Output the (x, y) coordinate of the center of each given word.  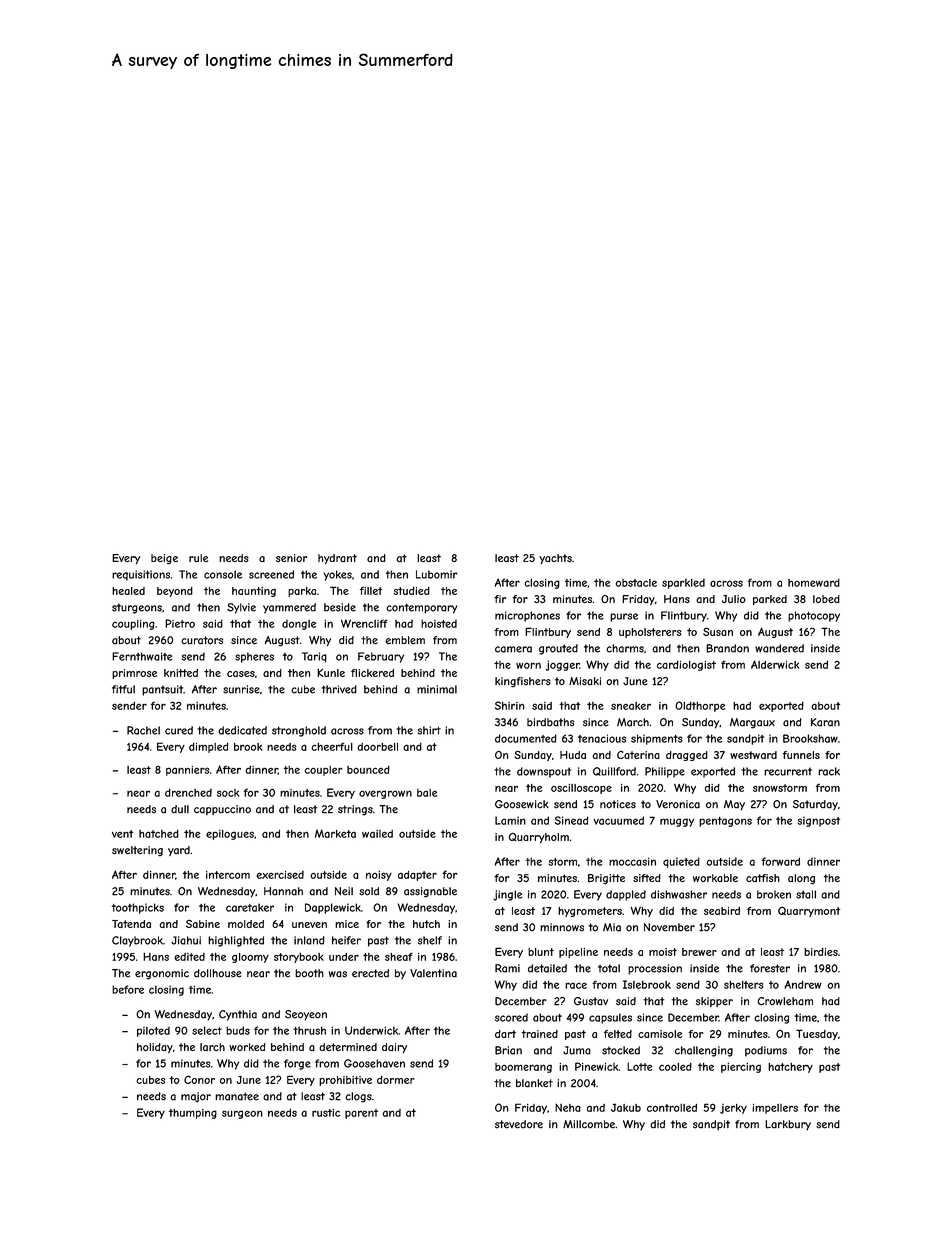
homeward (814, 582)
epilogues (230, 835)
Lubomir (437, 574)
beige (164, 559)
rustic (326, 1113)
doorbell (377, 747)
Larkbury (788, 1125)
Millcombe (589, 1124)
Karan (825, 722)
